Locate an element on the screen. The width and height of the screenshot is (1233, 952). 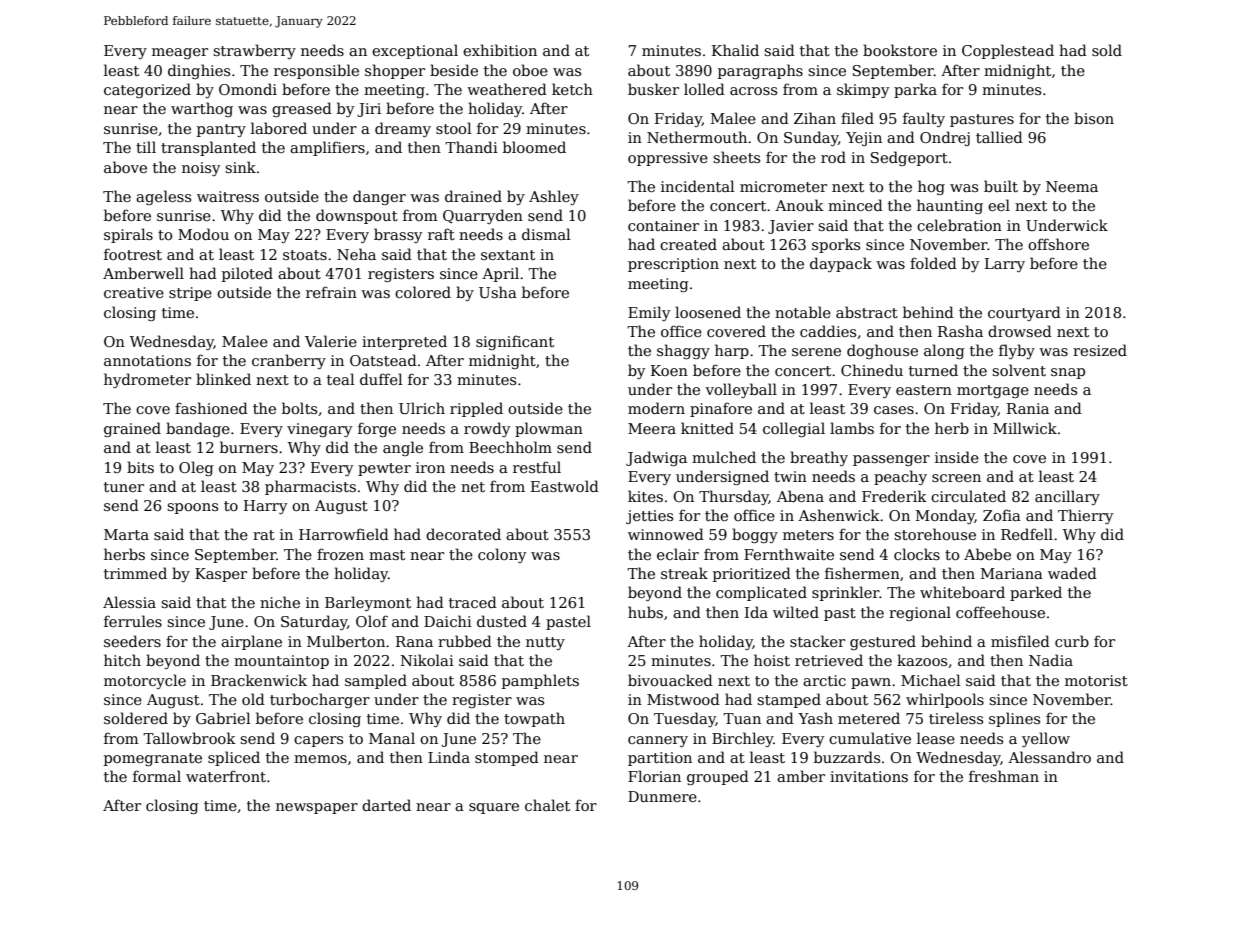
decorated is located at coordinates (463, 534).
